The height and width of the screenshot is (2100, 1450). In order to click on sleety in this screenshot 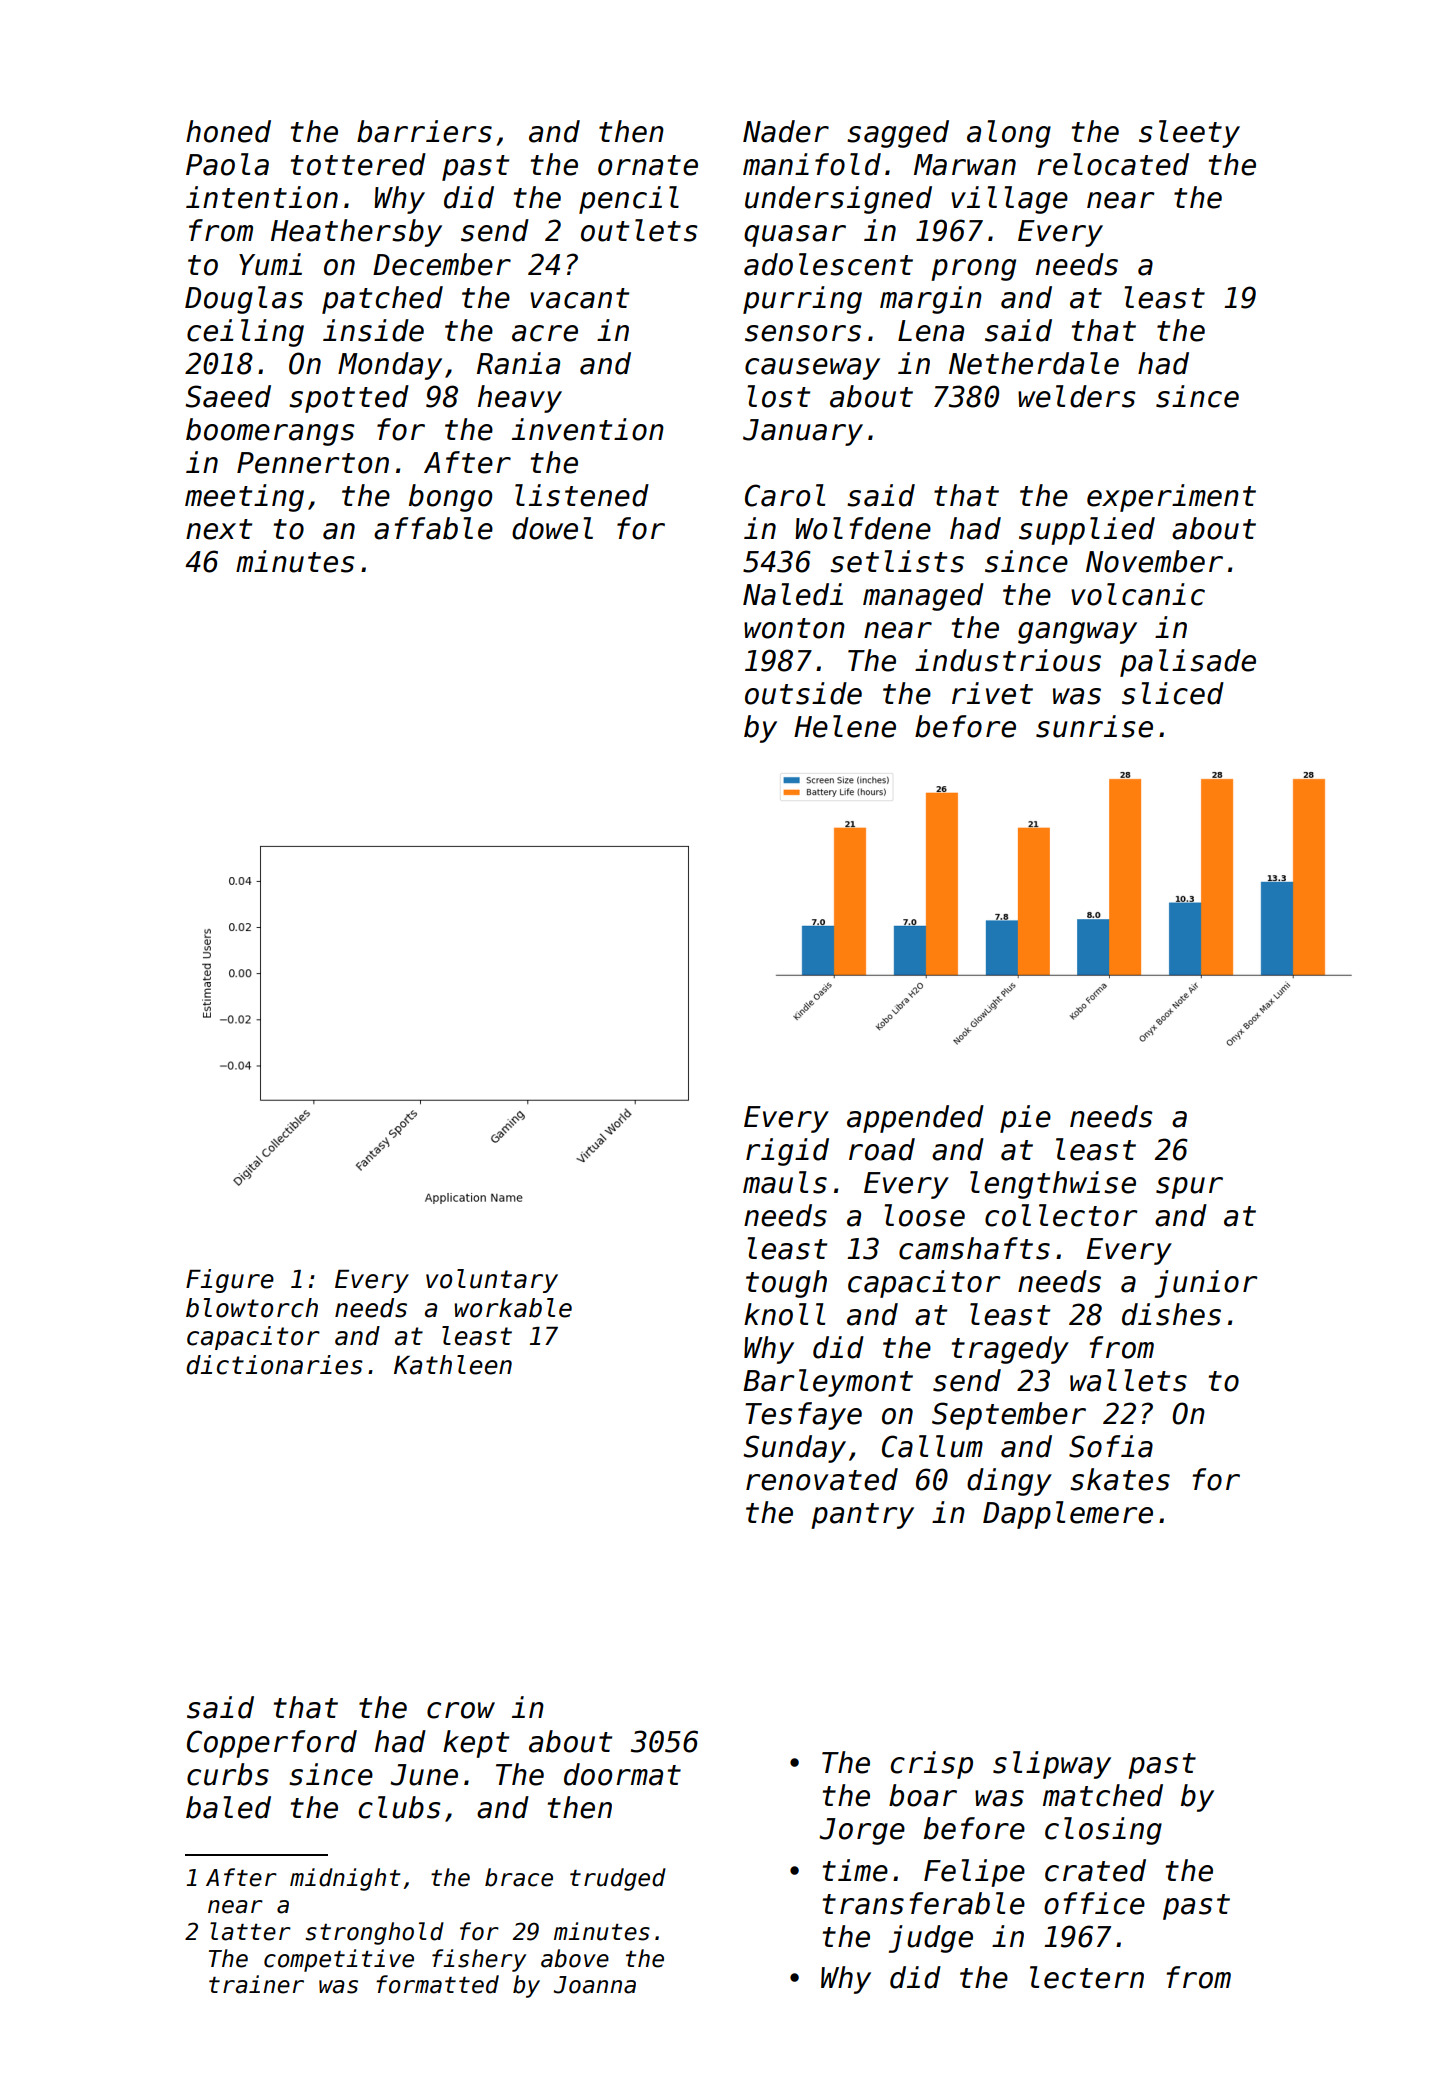, I will do `click(1189, 134)`.
